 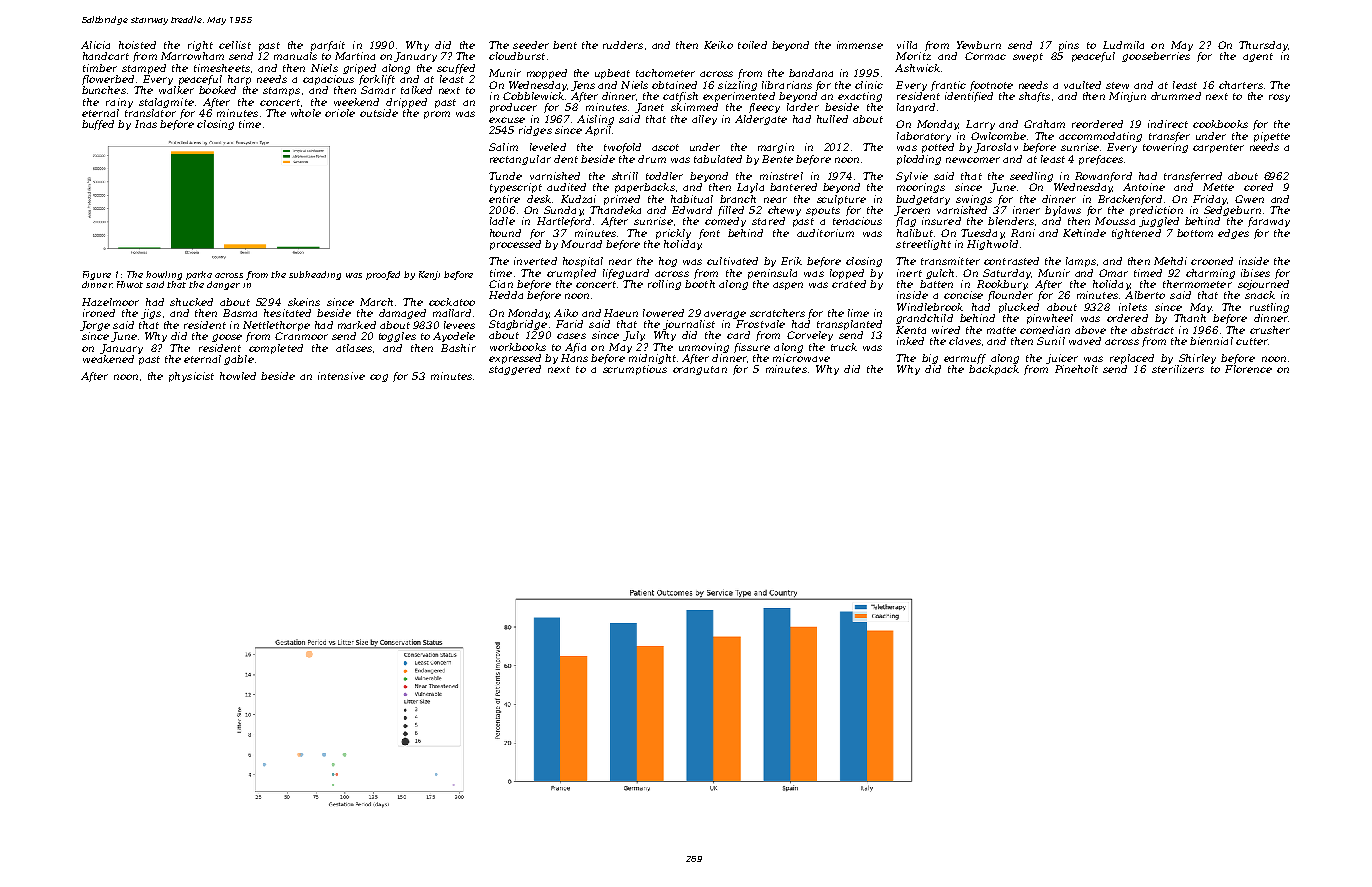 What do you see at coordinates (963, 295) in the screenshot?
I see `concise` at bounding box center [963, 295].
